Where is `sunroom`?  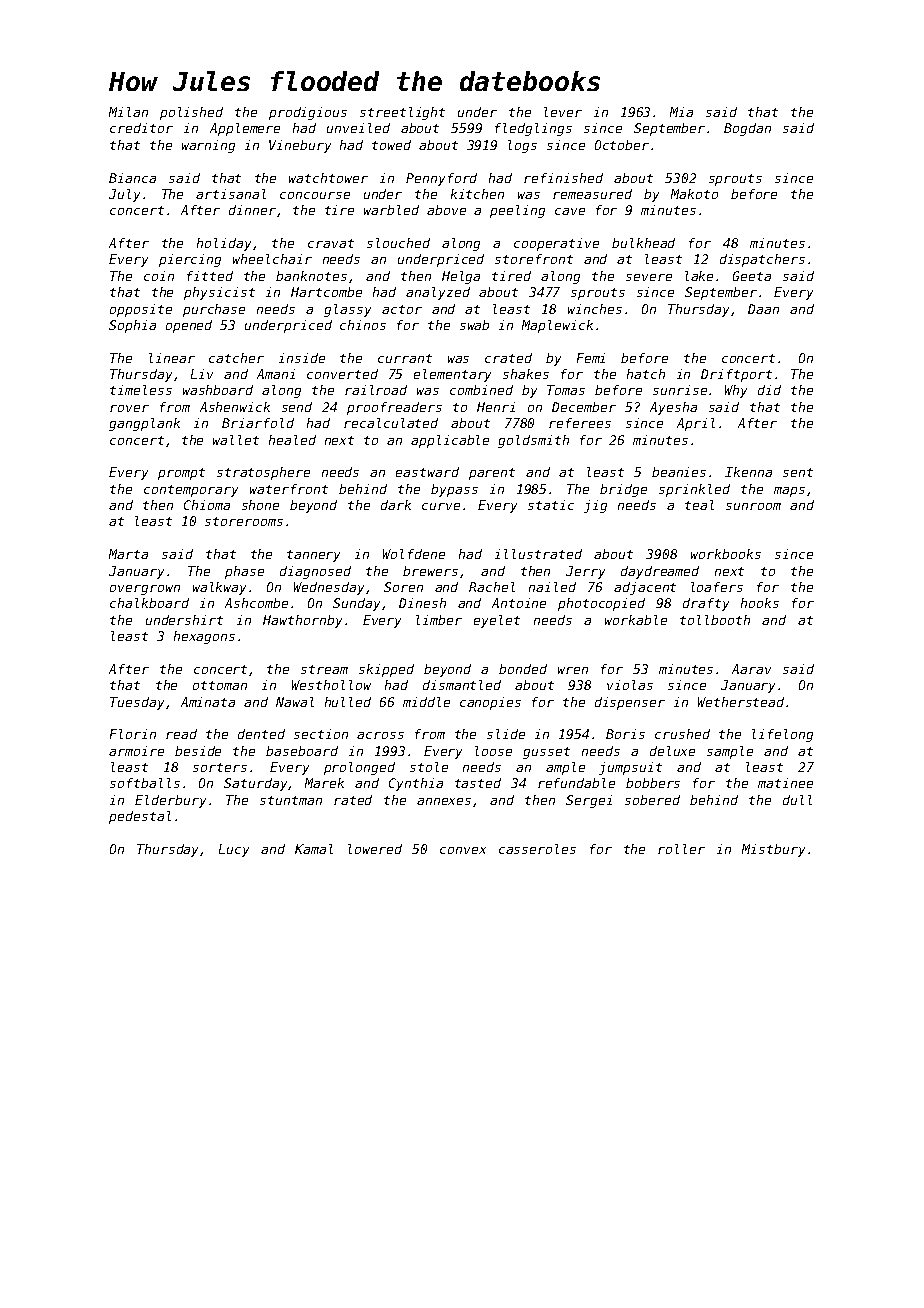
sunroom is located at coordinates (753, 506).
